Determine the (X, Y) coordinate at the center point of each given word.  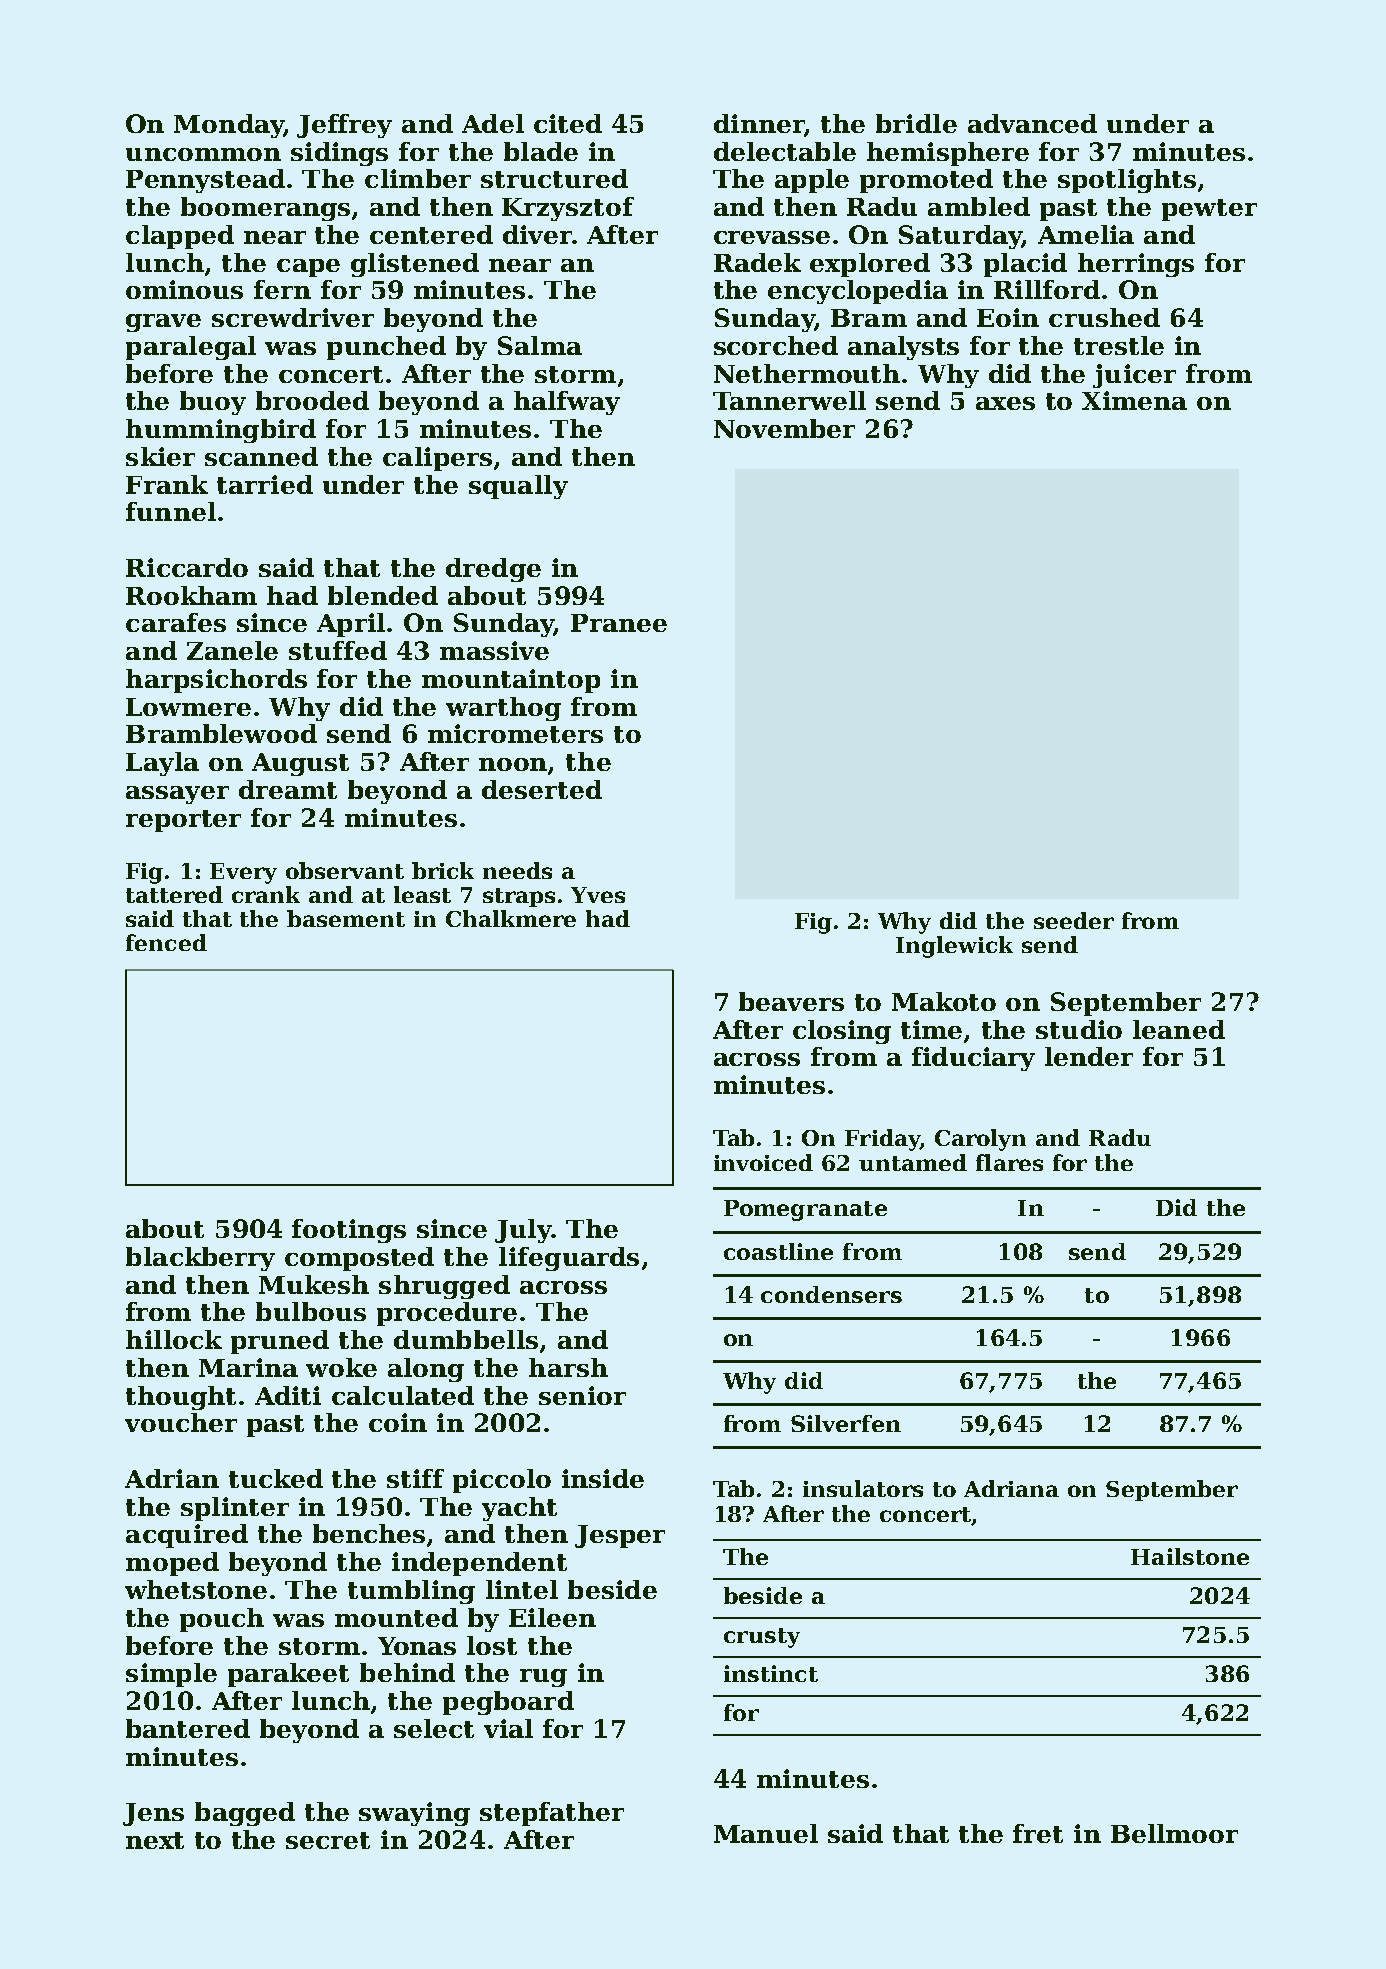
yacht (519, 1509)
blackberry (200, 1259)
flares (1009, 1162)
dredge (493, 570)
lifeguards (569, 1259)
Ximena (1134, 400)
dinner (759, 123)
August (300, 764)
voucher (181, 1422)
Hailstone (1190, 1556)
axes (1005, 403)
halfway (567, 403)
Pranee (619, 623)
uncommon (203, 154)
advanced (1032, 123)
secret (328, 1840)
